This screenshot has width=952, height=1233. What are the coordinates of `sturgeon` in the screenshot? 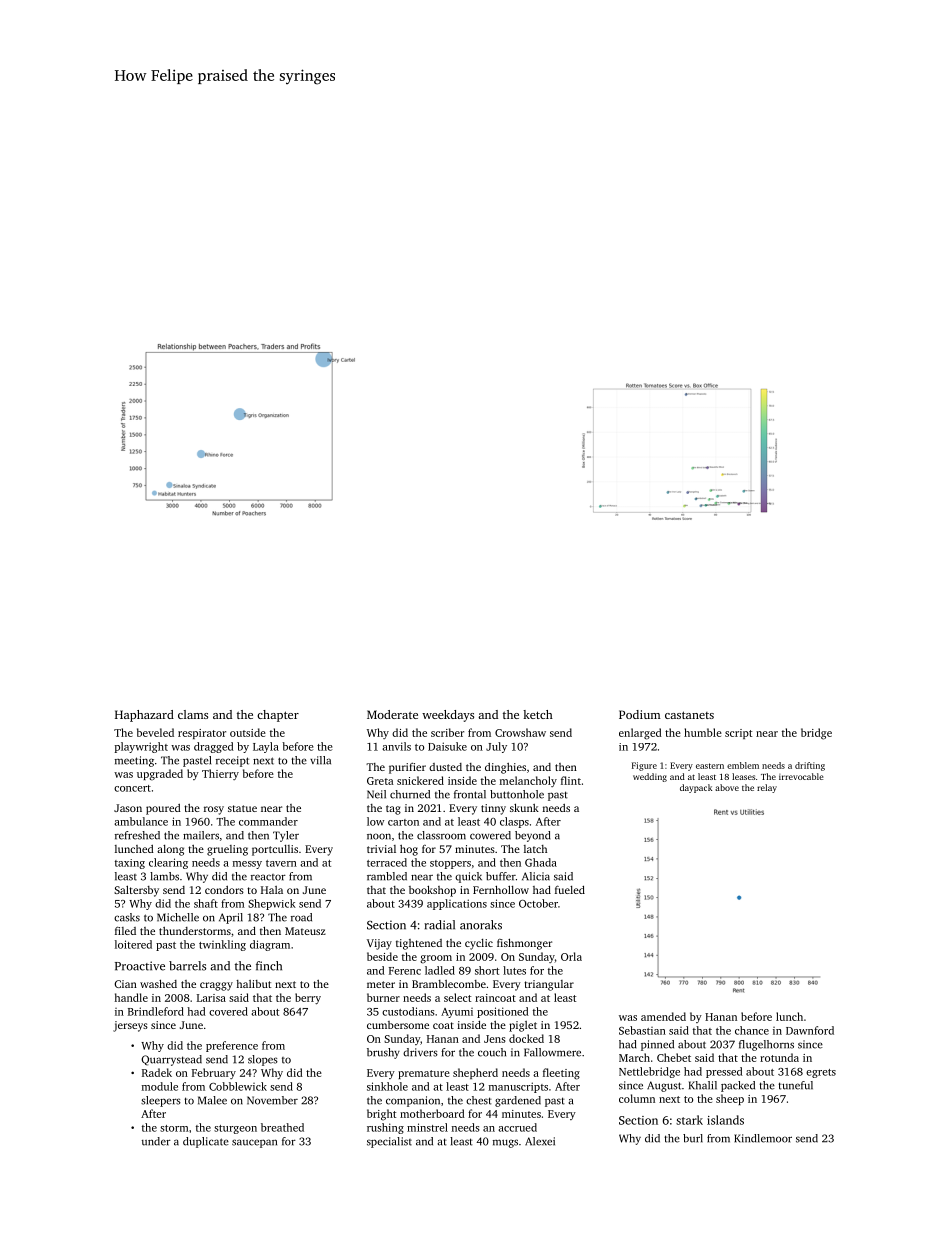 It's located at (235, 1129).
